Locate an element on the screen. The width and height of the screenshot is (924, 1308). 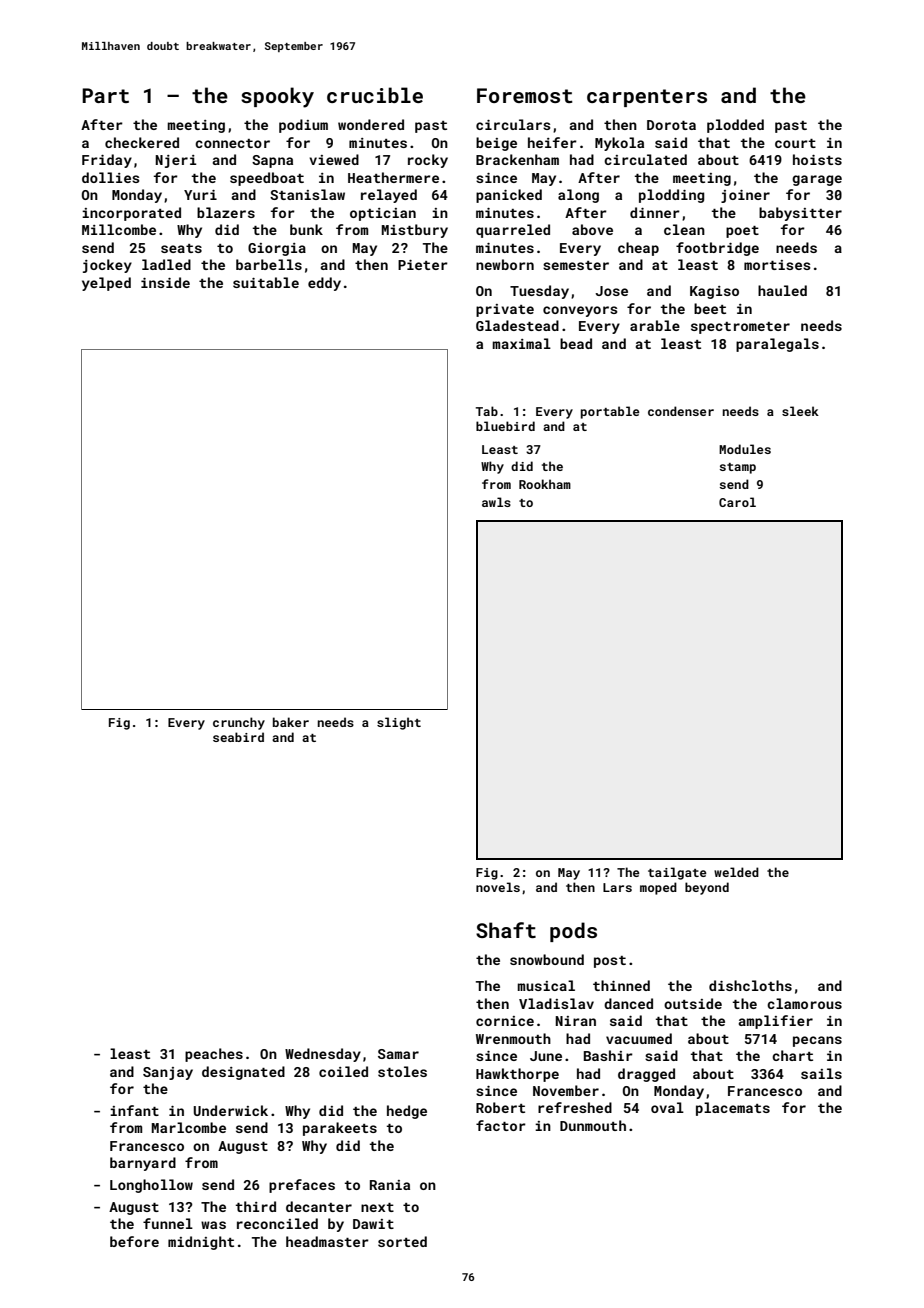
baker is located at coordinates (291, 722).
